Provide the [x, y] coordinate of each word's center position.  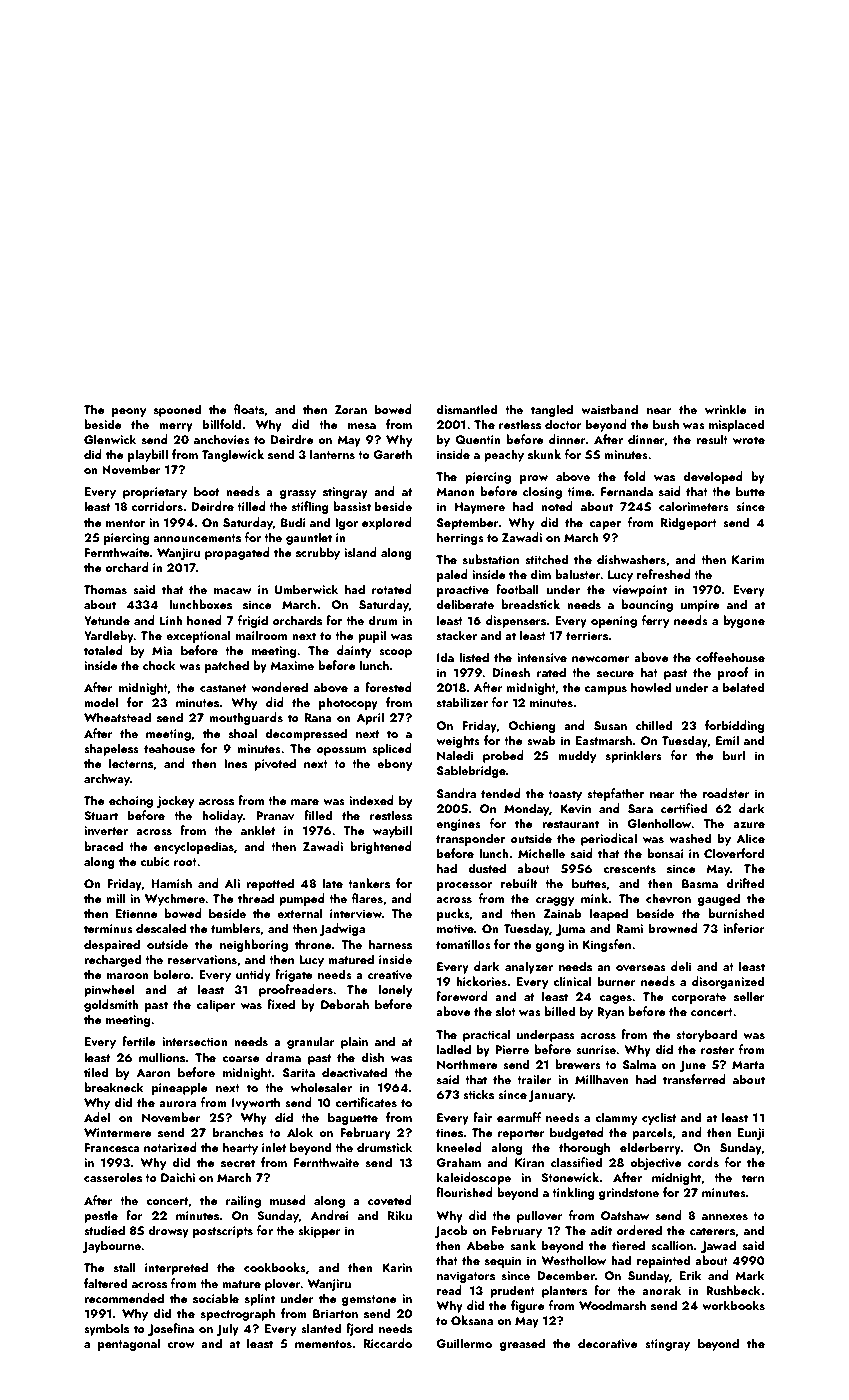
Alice [750, 838]
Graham [458, 1162]
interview [356, 913]
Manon [455, 491]
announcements [197, 538]
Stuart [101, 815]
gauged [719, 899]
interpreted [176, 1268]
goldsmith [111, 1005]
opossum [341, 751]
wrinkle [725, 409]
